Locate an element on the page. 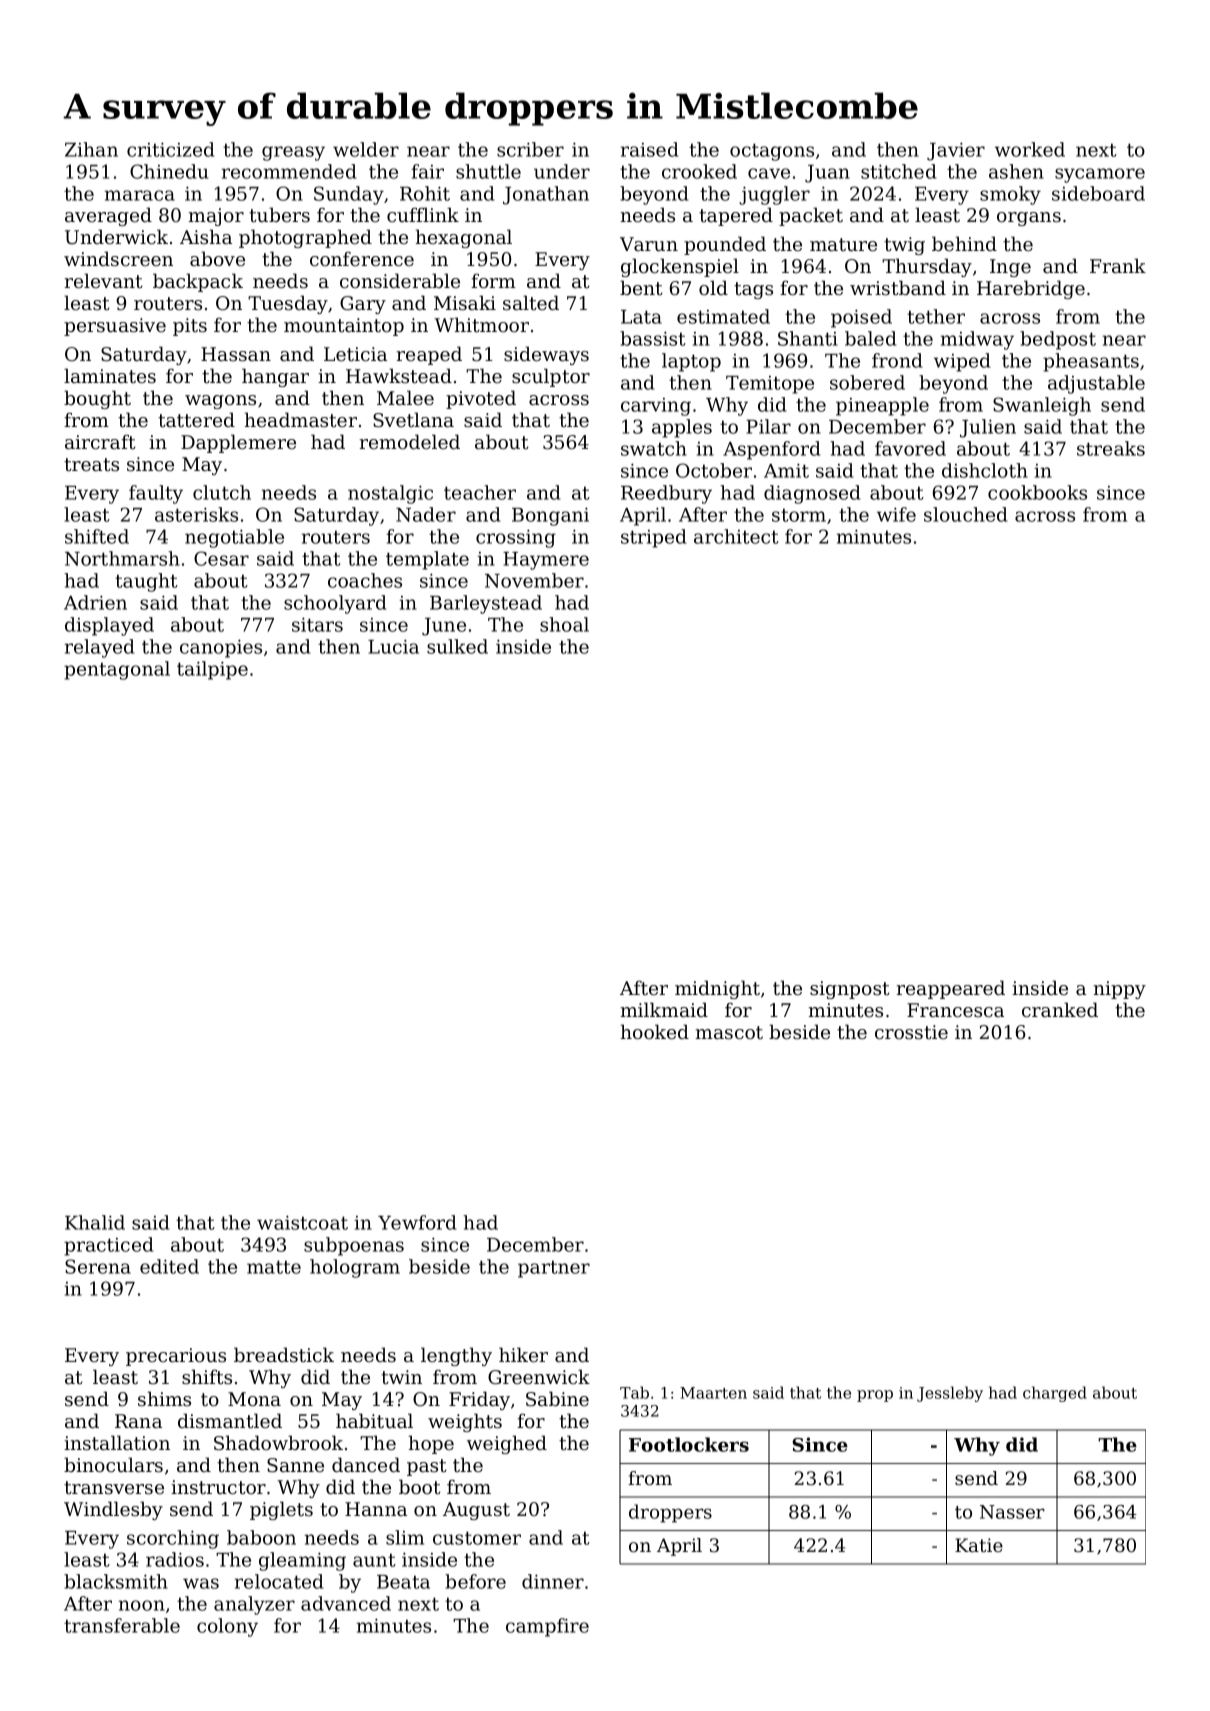  binoculars is located at coordinates (113, 1465).
